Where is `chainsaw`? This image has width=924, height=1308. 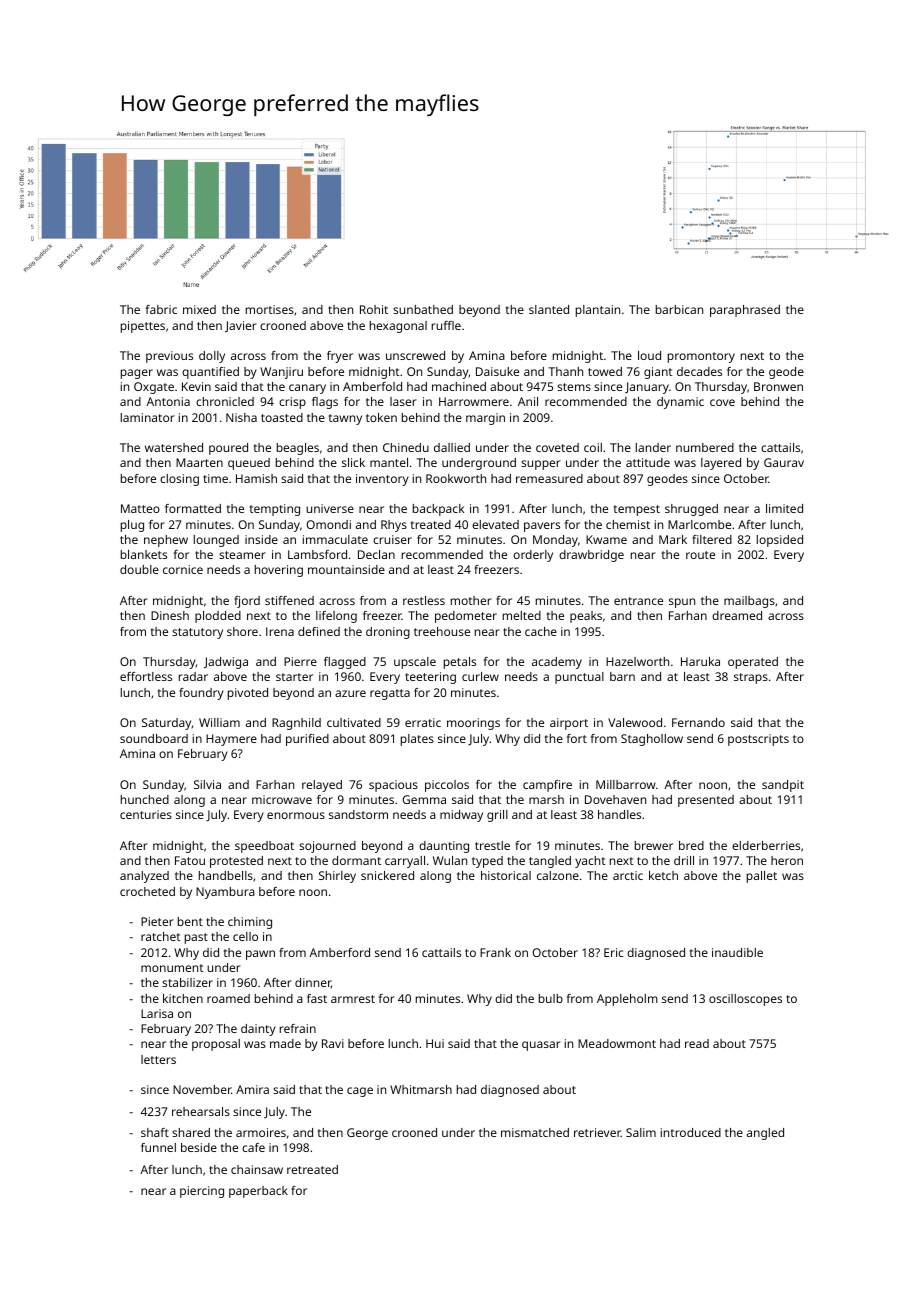 chainsaw is located at coordinates (257, 1169).
